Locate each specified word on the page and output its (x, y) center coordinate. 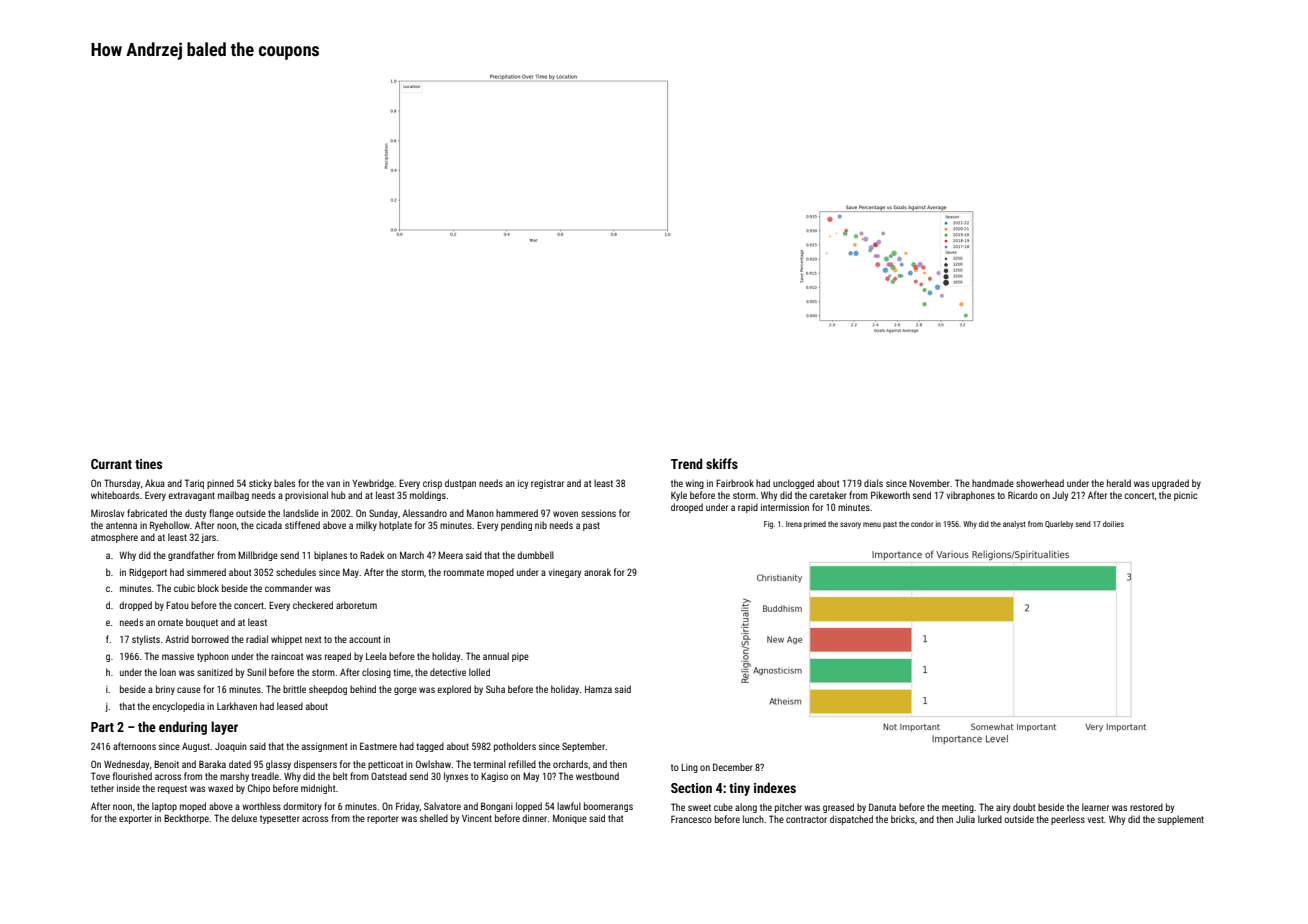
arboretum (356, 605)
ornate (170, 622)
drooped (687, 508)
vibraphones (970, 496)
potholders (515, 747)
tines (148, 464)
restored (1146, 807)
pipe (520, 657)
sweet (699, 807)
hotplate (395, 526)
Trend (686, 463)
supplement (1181, 820)
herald (1119, 483)
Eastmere (378, 746)
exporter (135, 819)
